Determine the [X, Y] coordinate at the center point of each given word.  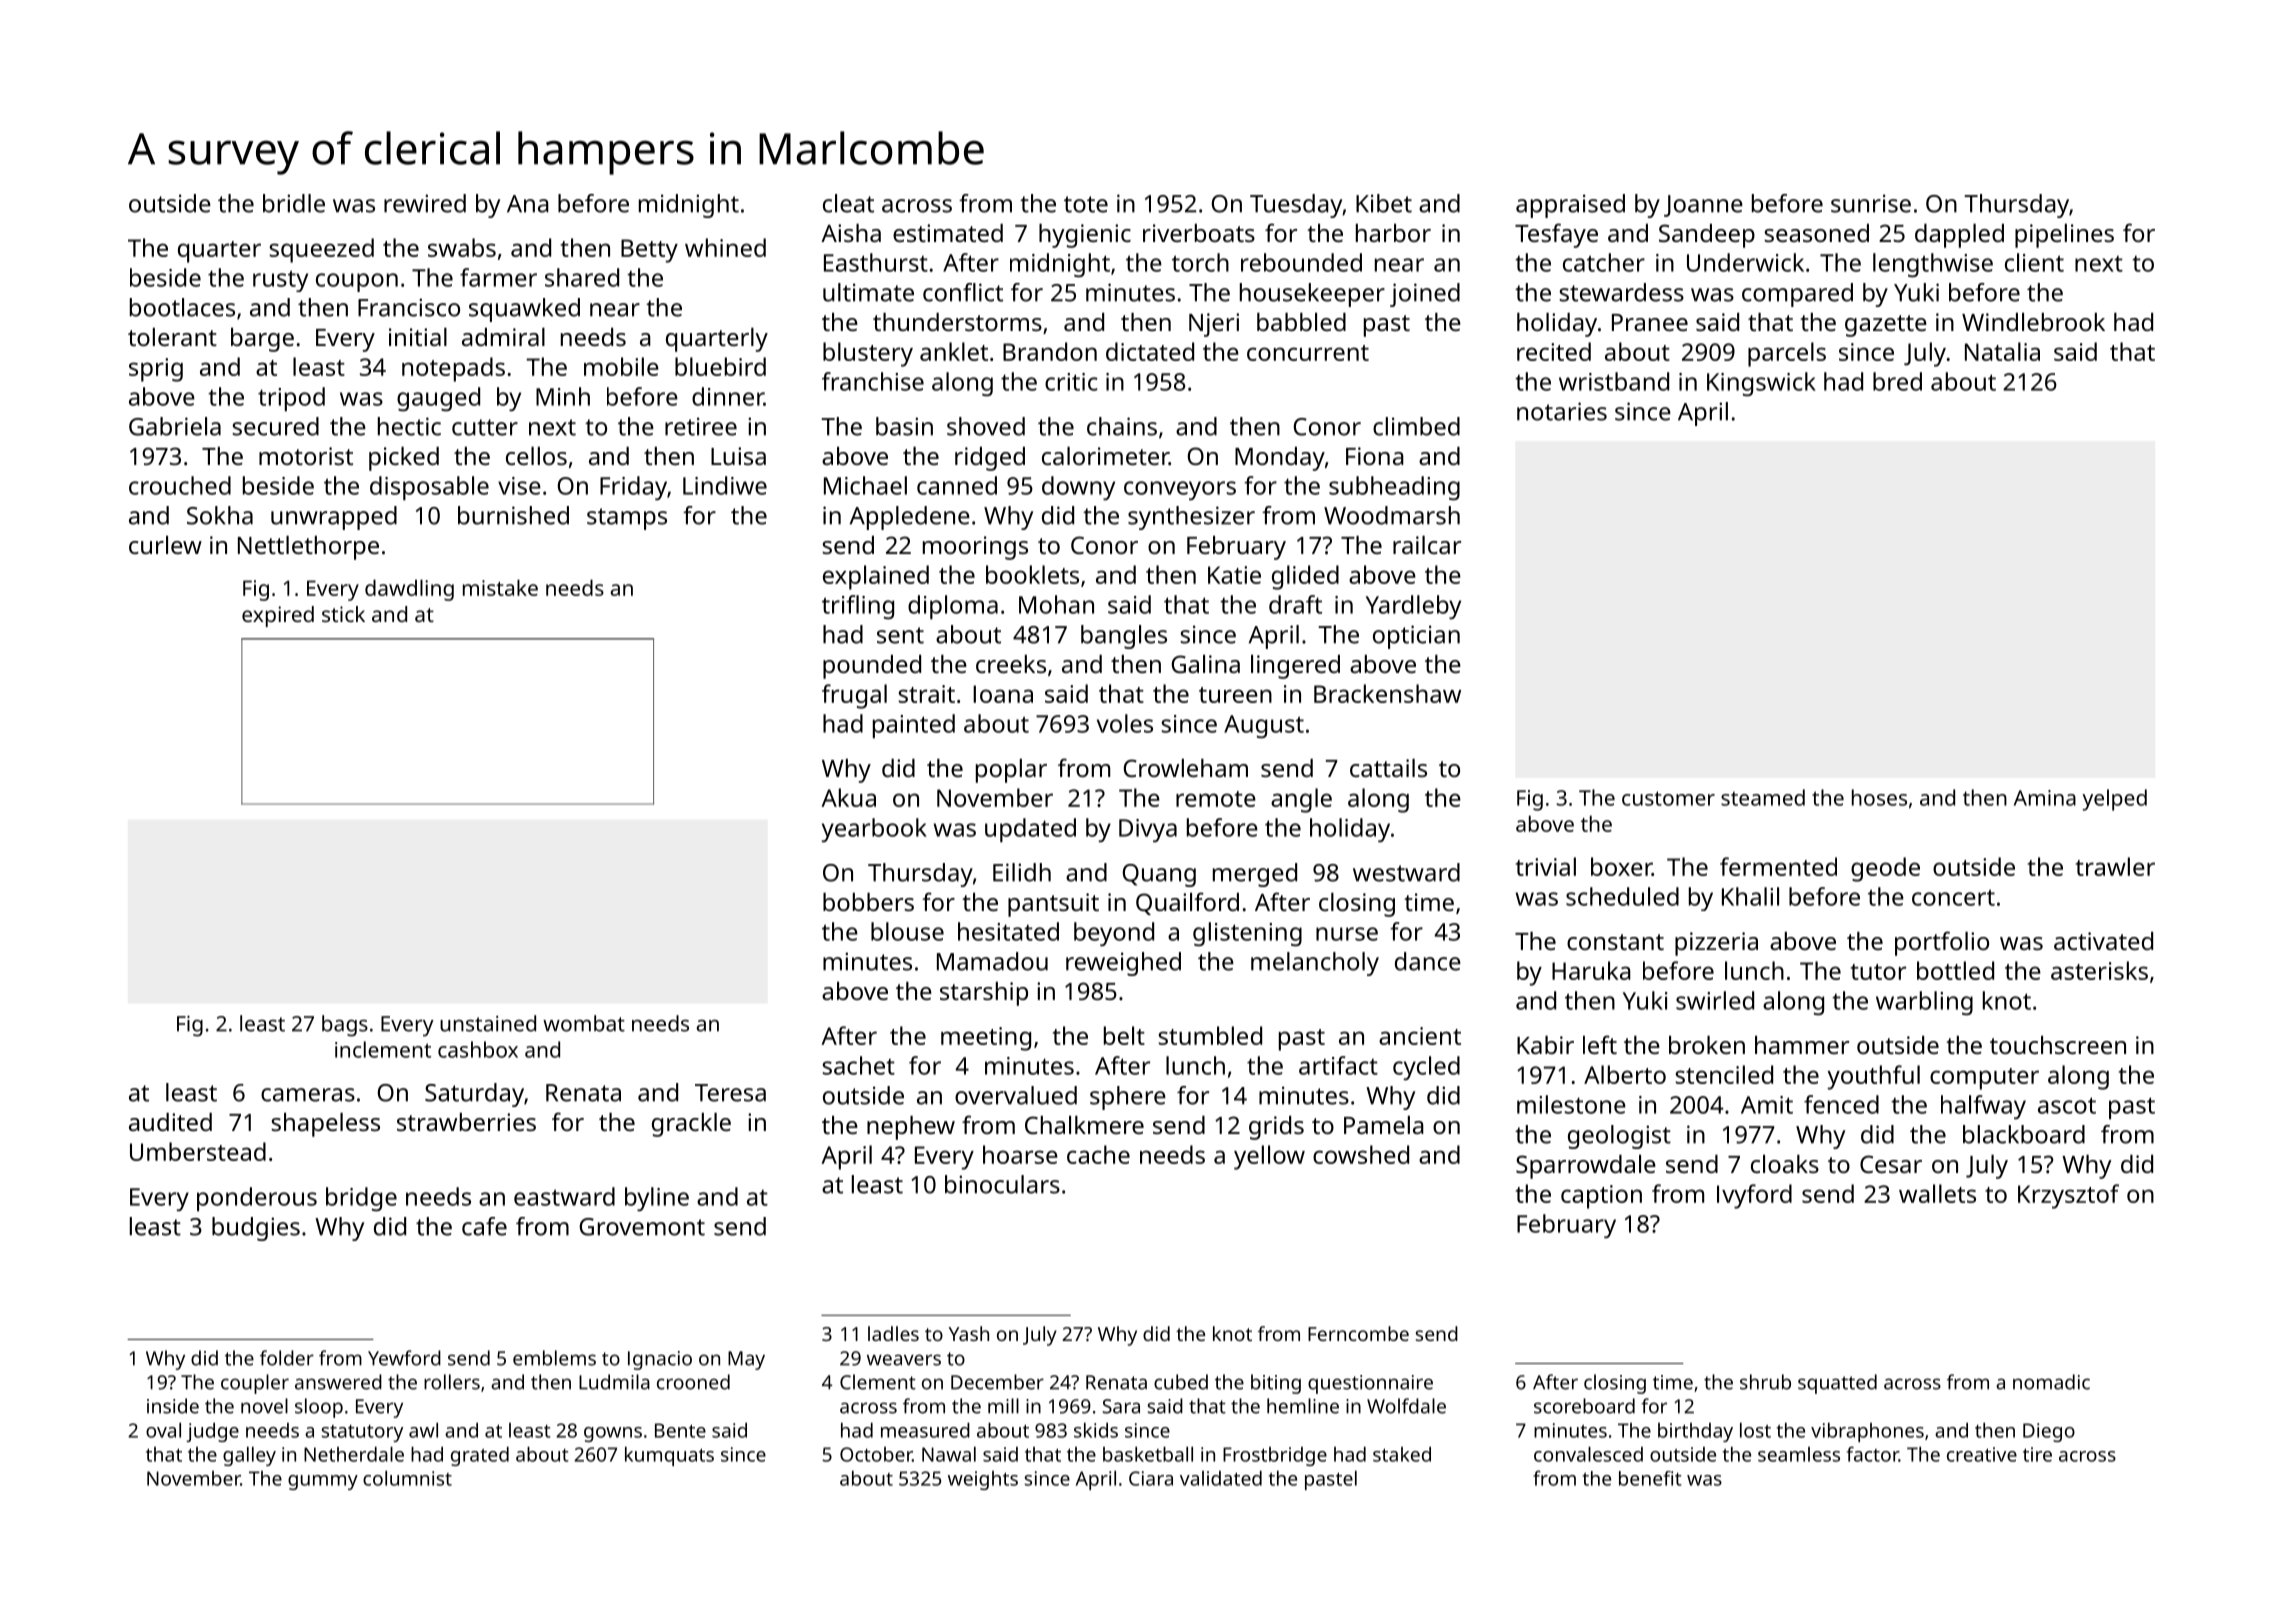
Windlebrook [2033, 322]
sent [900, 635]
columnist [407, 1478]
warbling [1924, 1003]
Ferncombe [1358, 1333]
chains [1122, 426]
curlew [165, 545]
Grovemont [642, 1227]
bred [1897, 381]
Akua [848, 797]
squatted [1837, 1384]
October [876, 1454]
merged [1255, 875]
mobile [621, 366]
